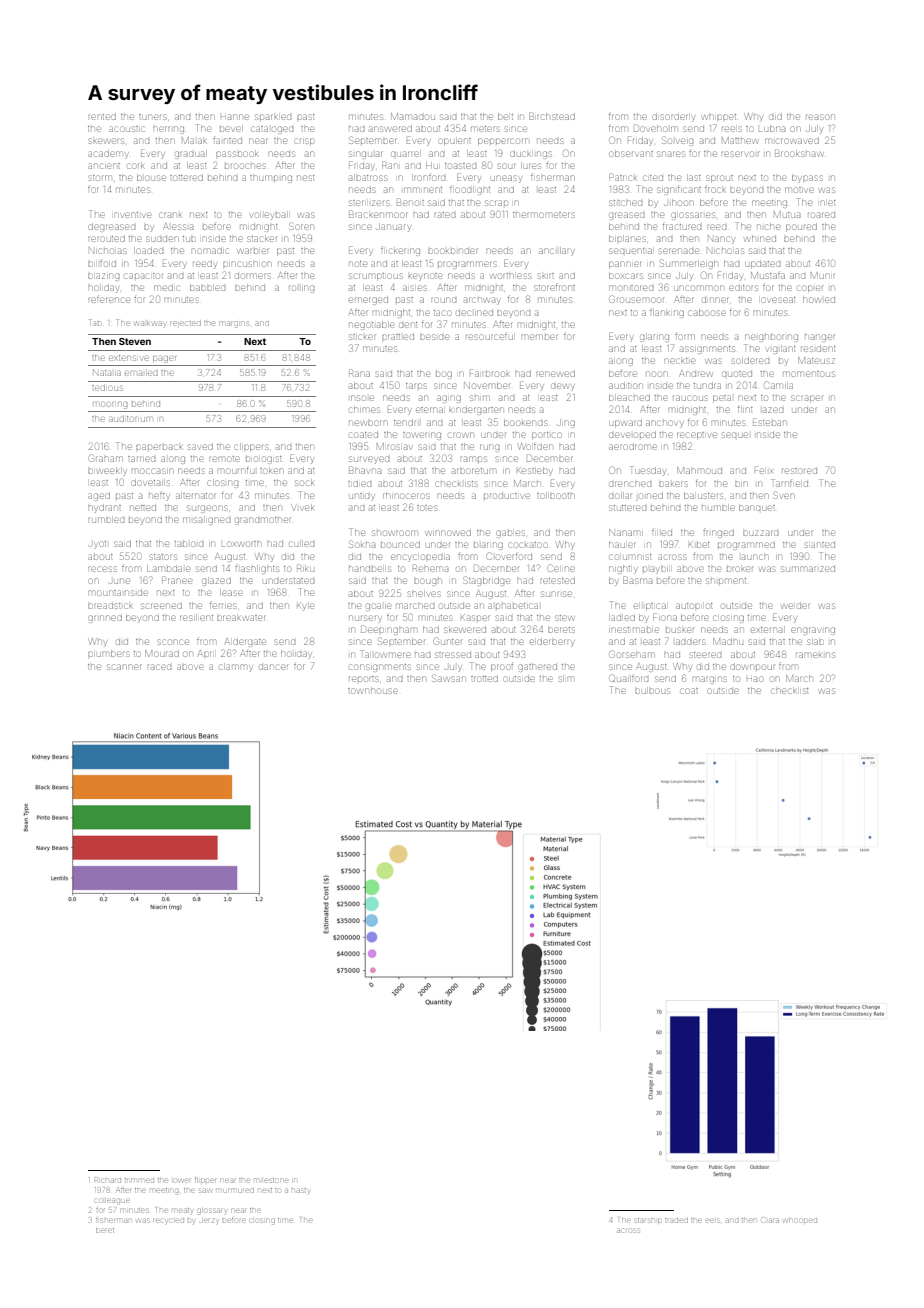 This document has width=924, height=1308. What do you see at coordinates (132, 215) in the document?
I see `inventive` at bounding box center [132, 215].
